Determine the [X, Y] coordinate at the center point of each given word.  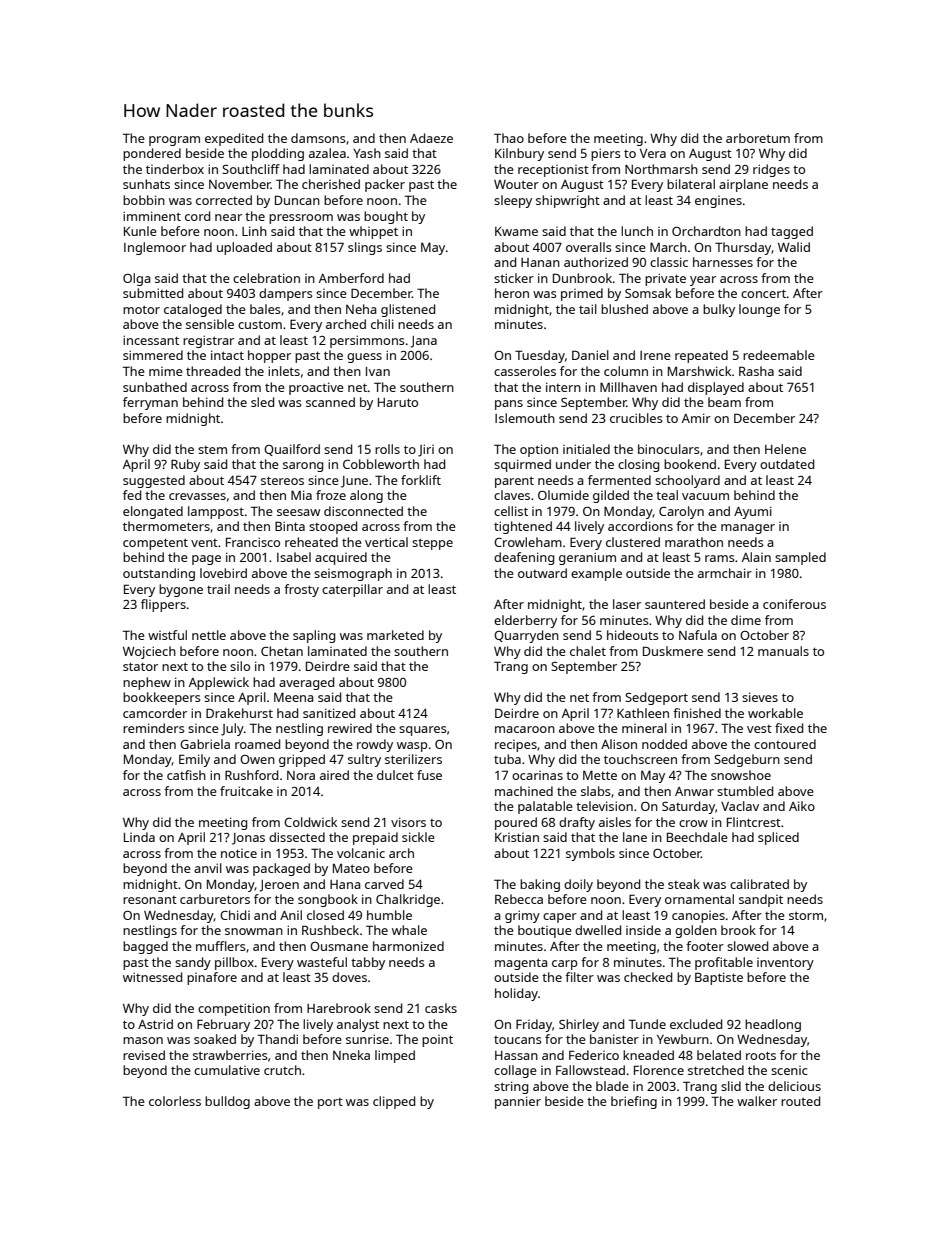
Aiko [802, 806]
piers [606, 154]
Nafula [698, 635]
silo [240, 666]
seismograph [353, 574]
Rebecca [519, 899]
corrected [224, 200]
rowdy [375, 745]
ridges [771, 170]
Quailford [292, 450]
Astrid [155, 1024]
